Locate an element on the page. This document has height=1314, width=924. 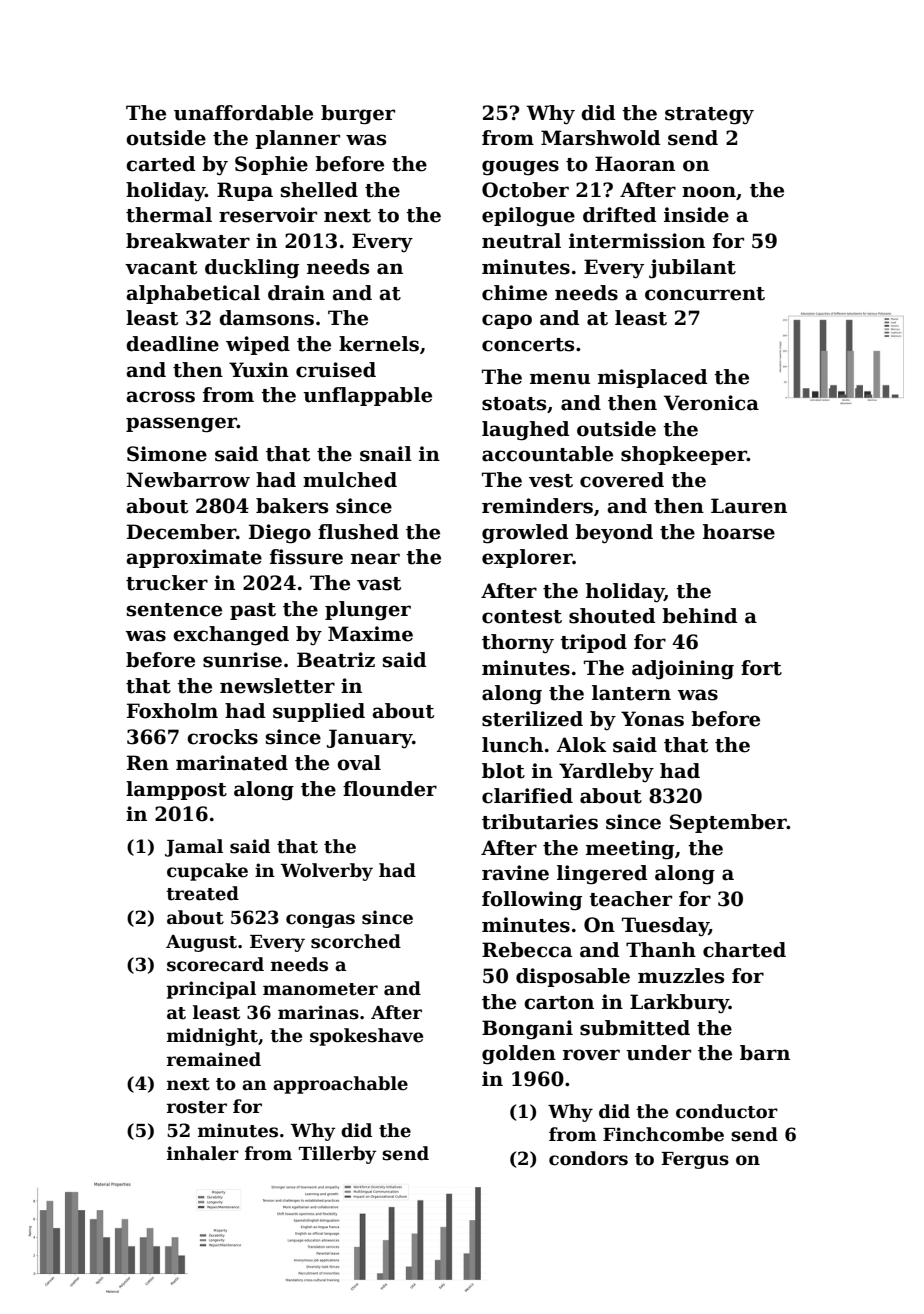
intermission is located at coordinates (637, 241).
